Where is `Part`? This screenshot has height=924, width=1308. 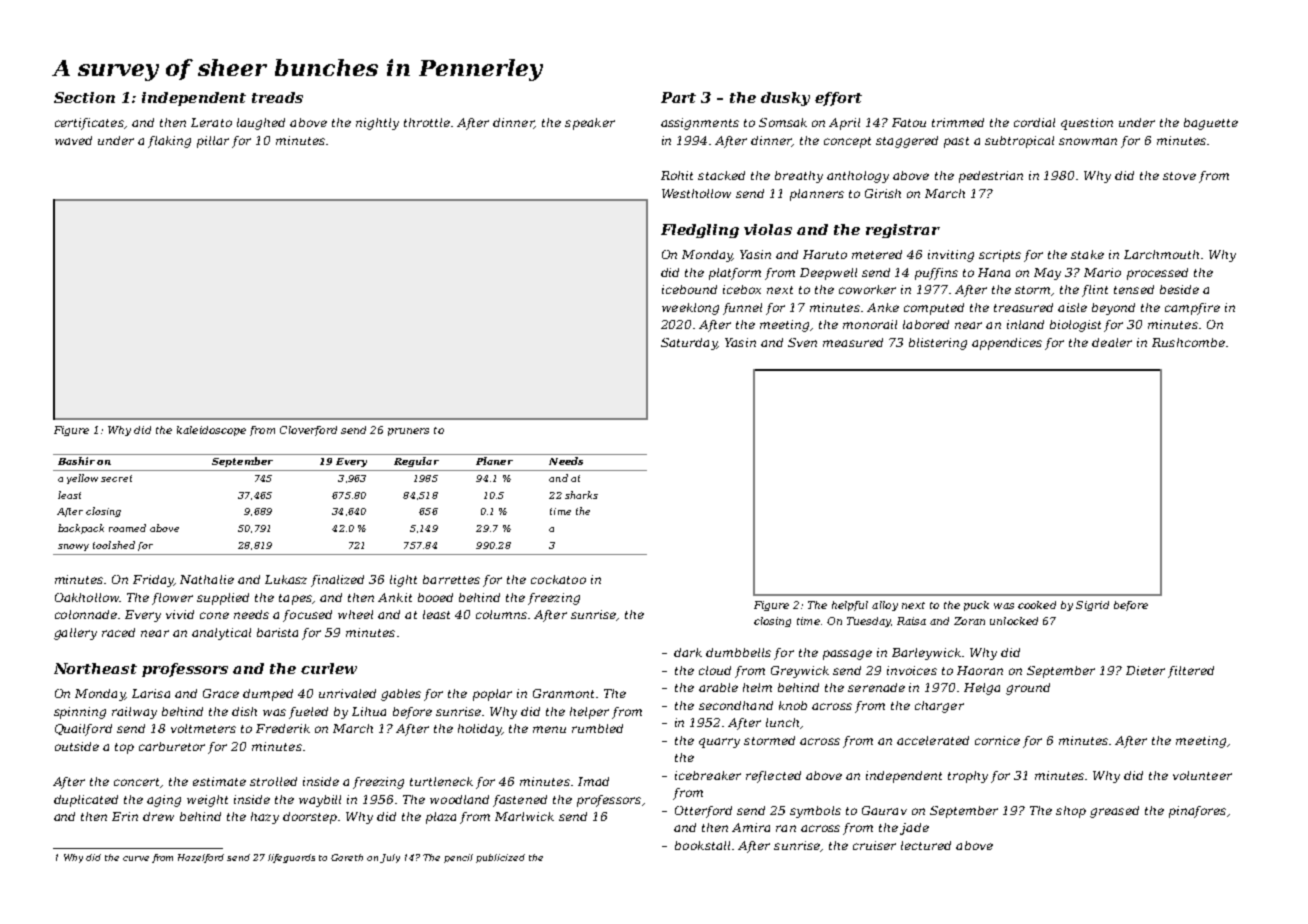
Part is located at coordinates (678, 97).
